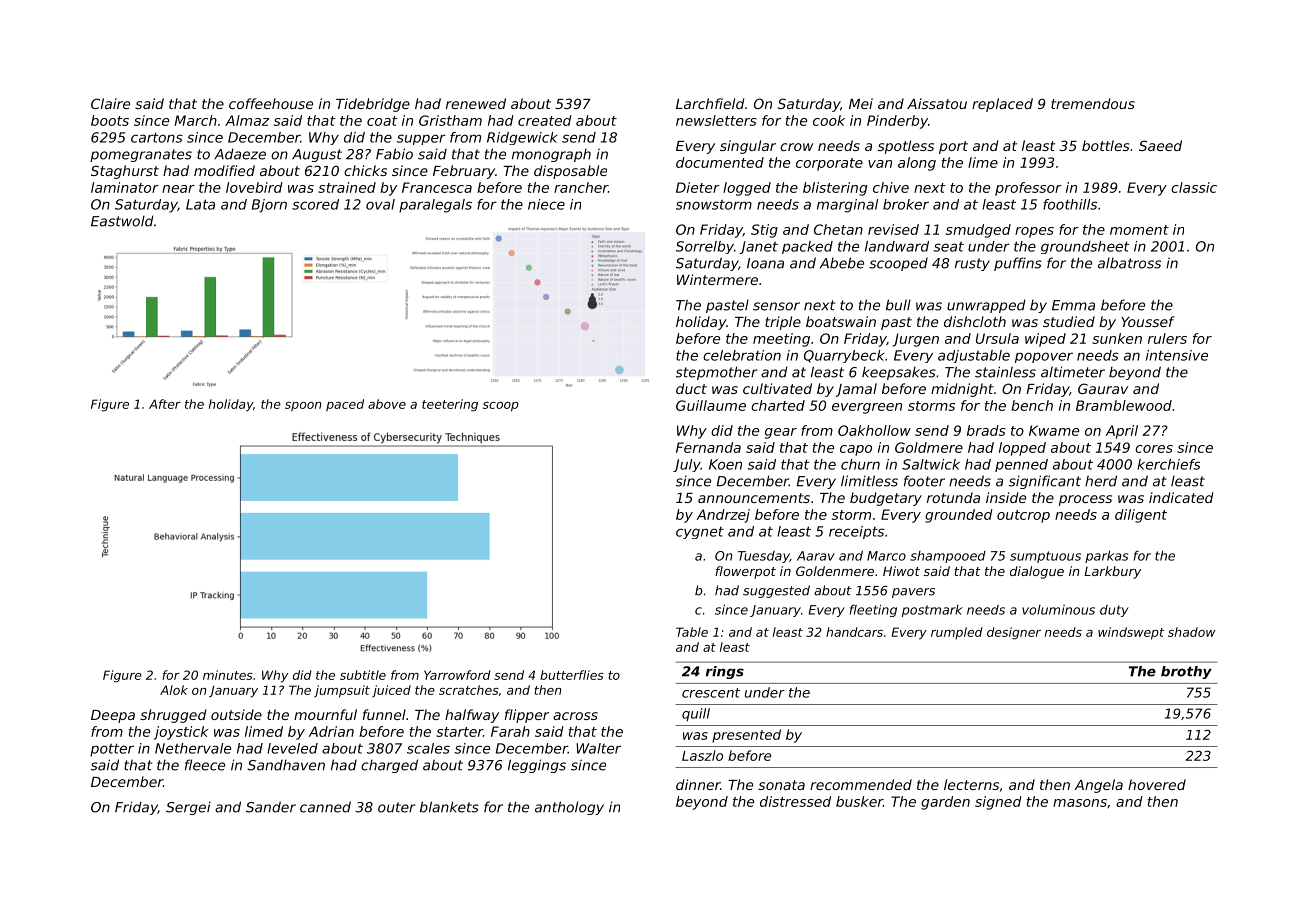  What do you see at coordinates (998, 803) in the screenshot?
I see `signed` at bounding box center [998, 803].
